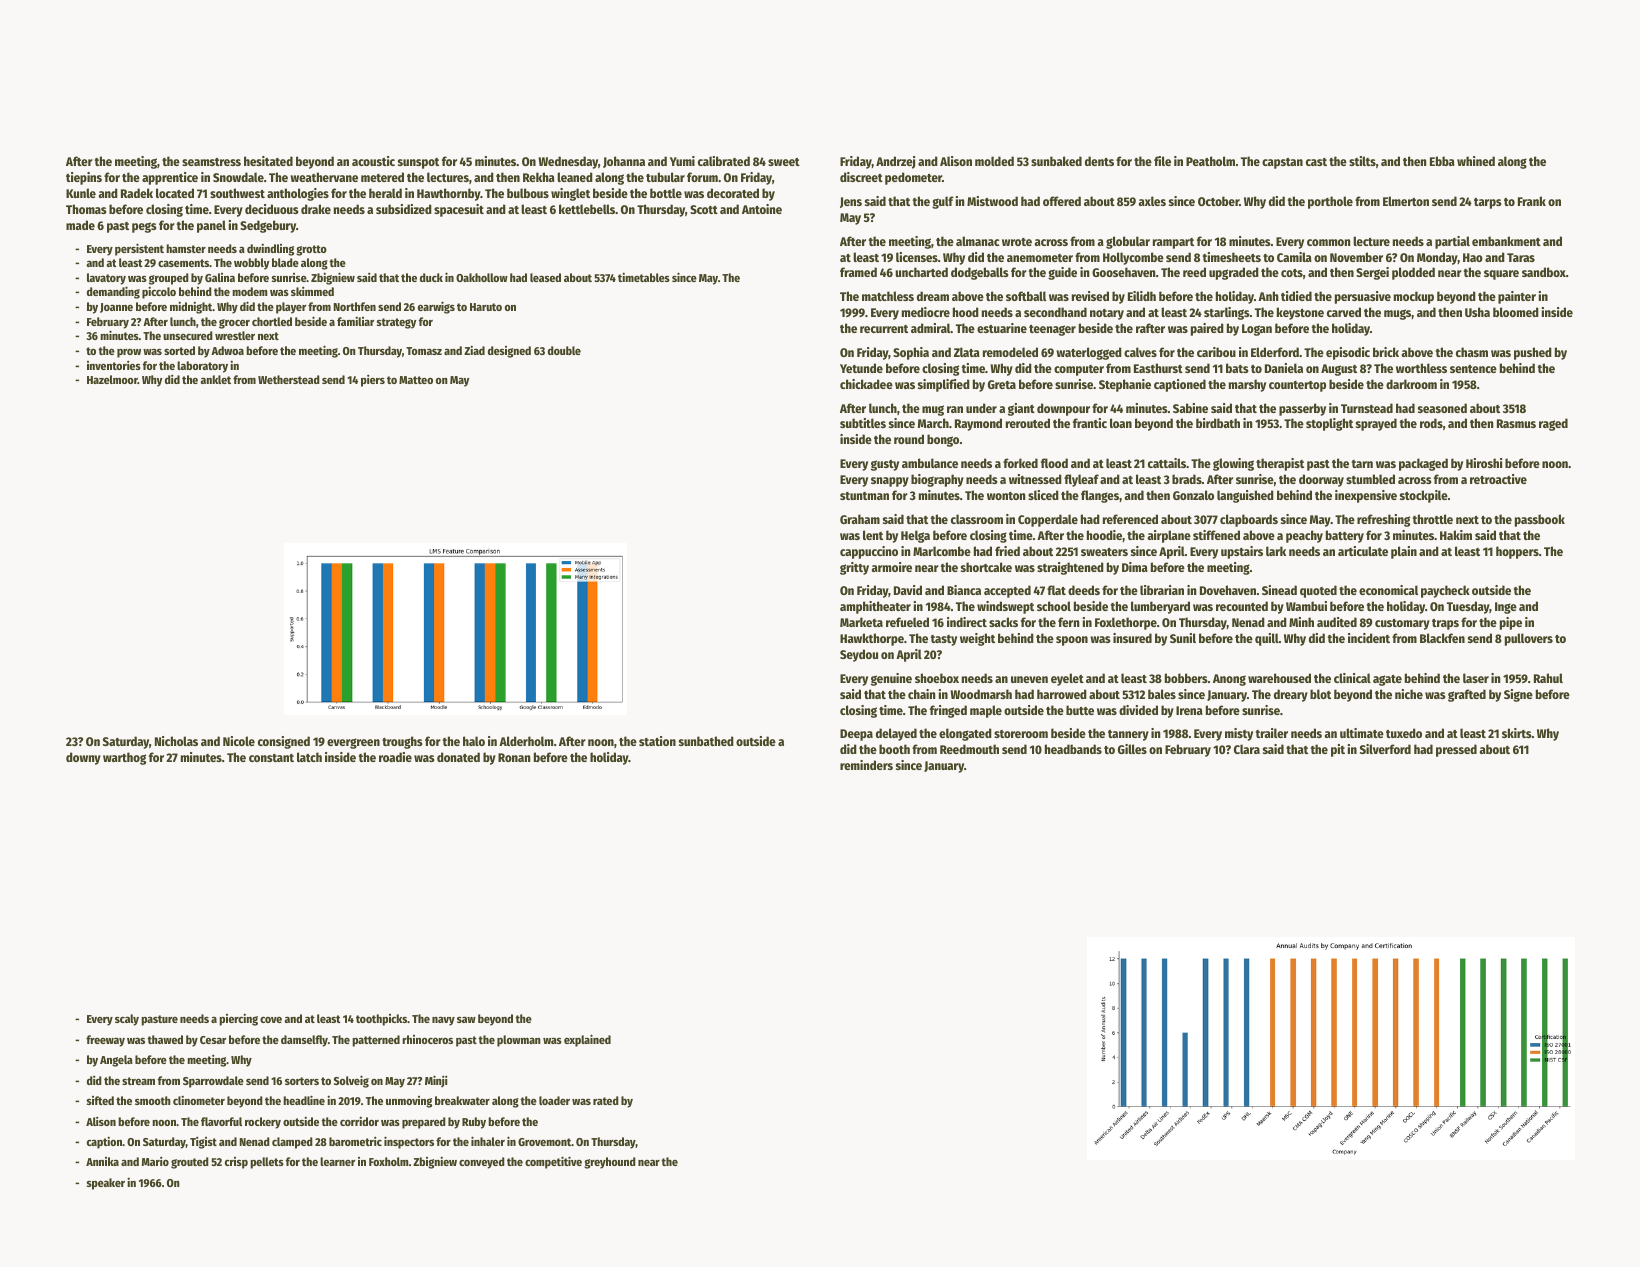  I want to click on scaly, so click(127, 1020).
